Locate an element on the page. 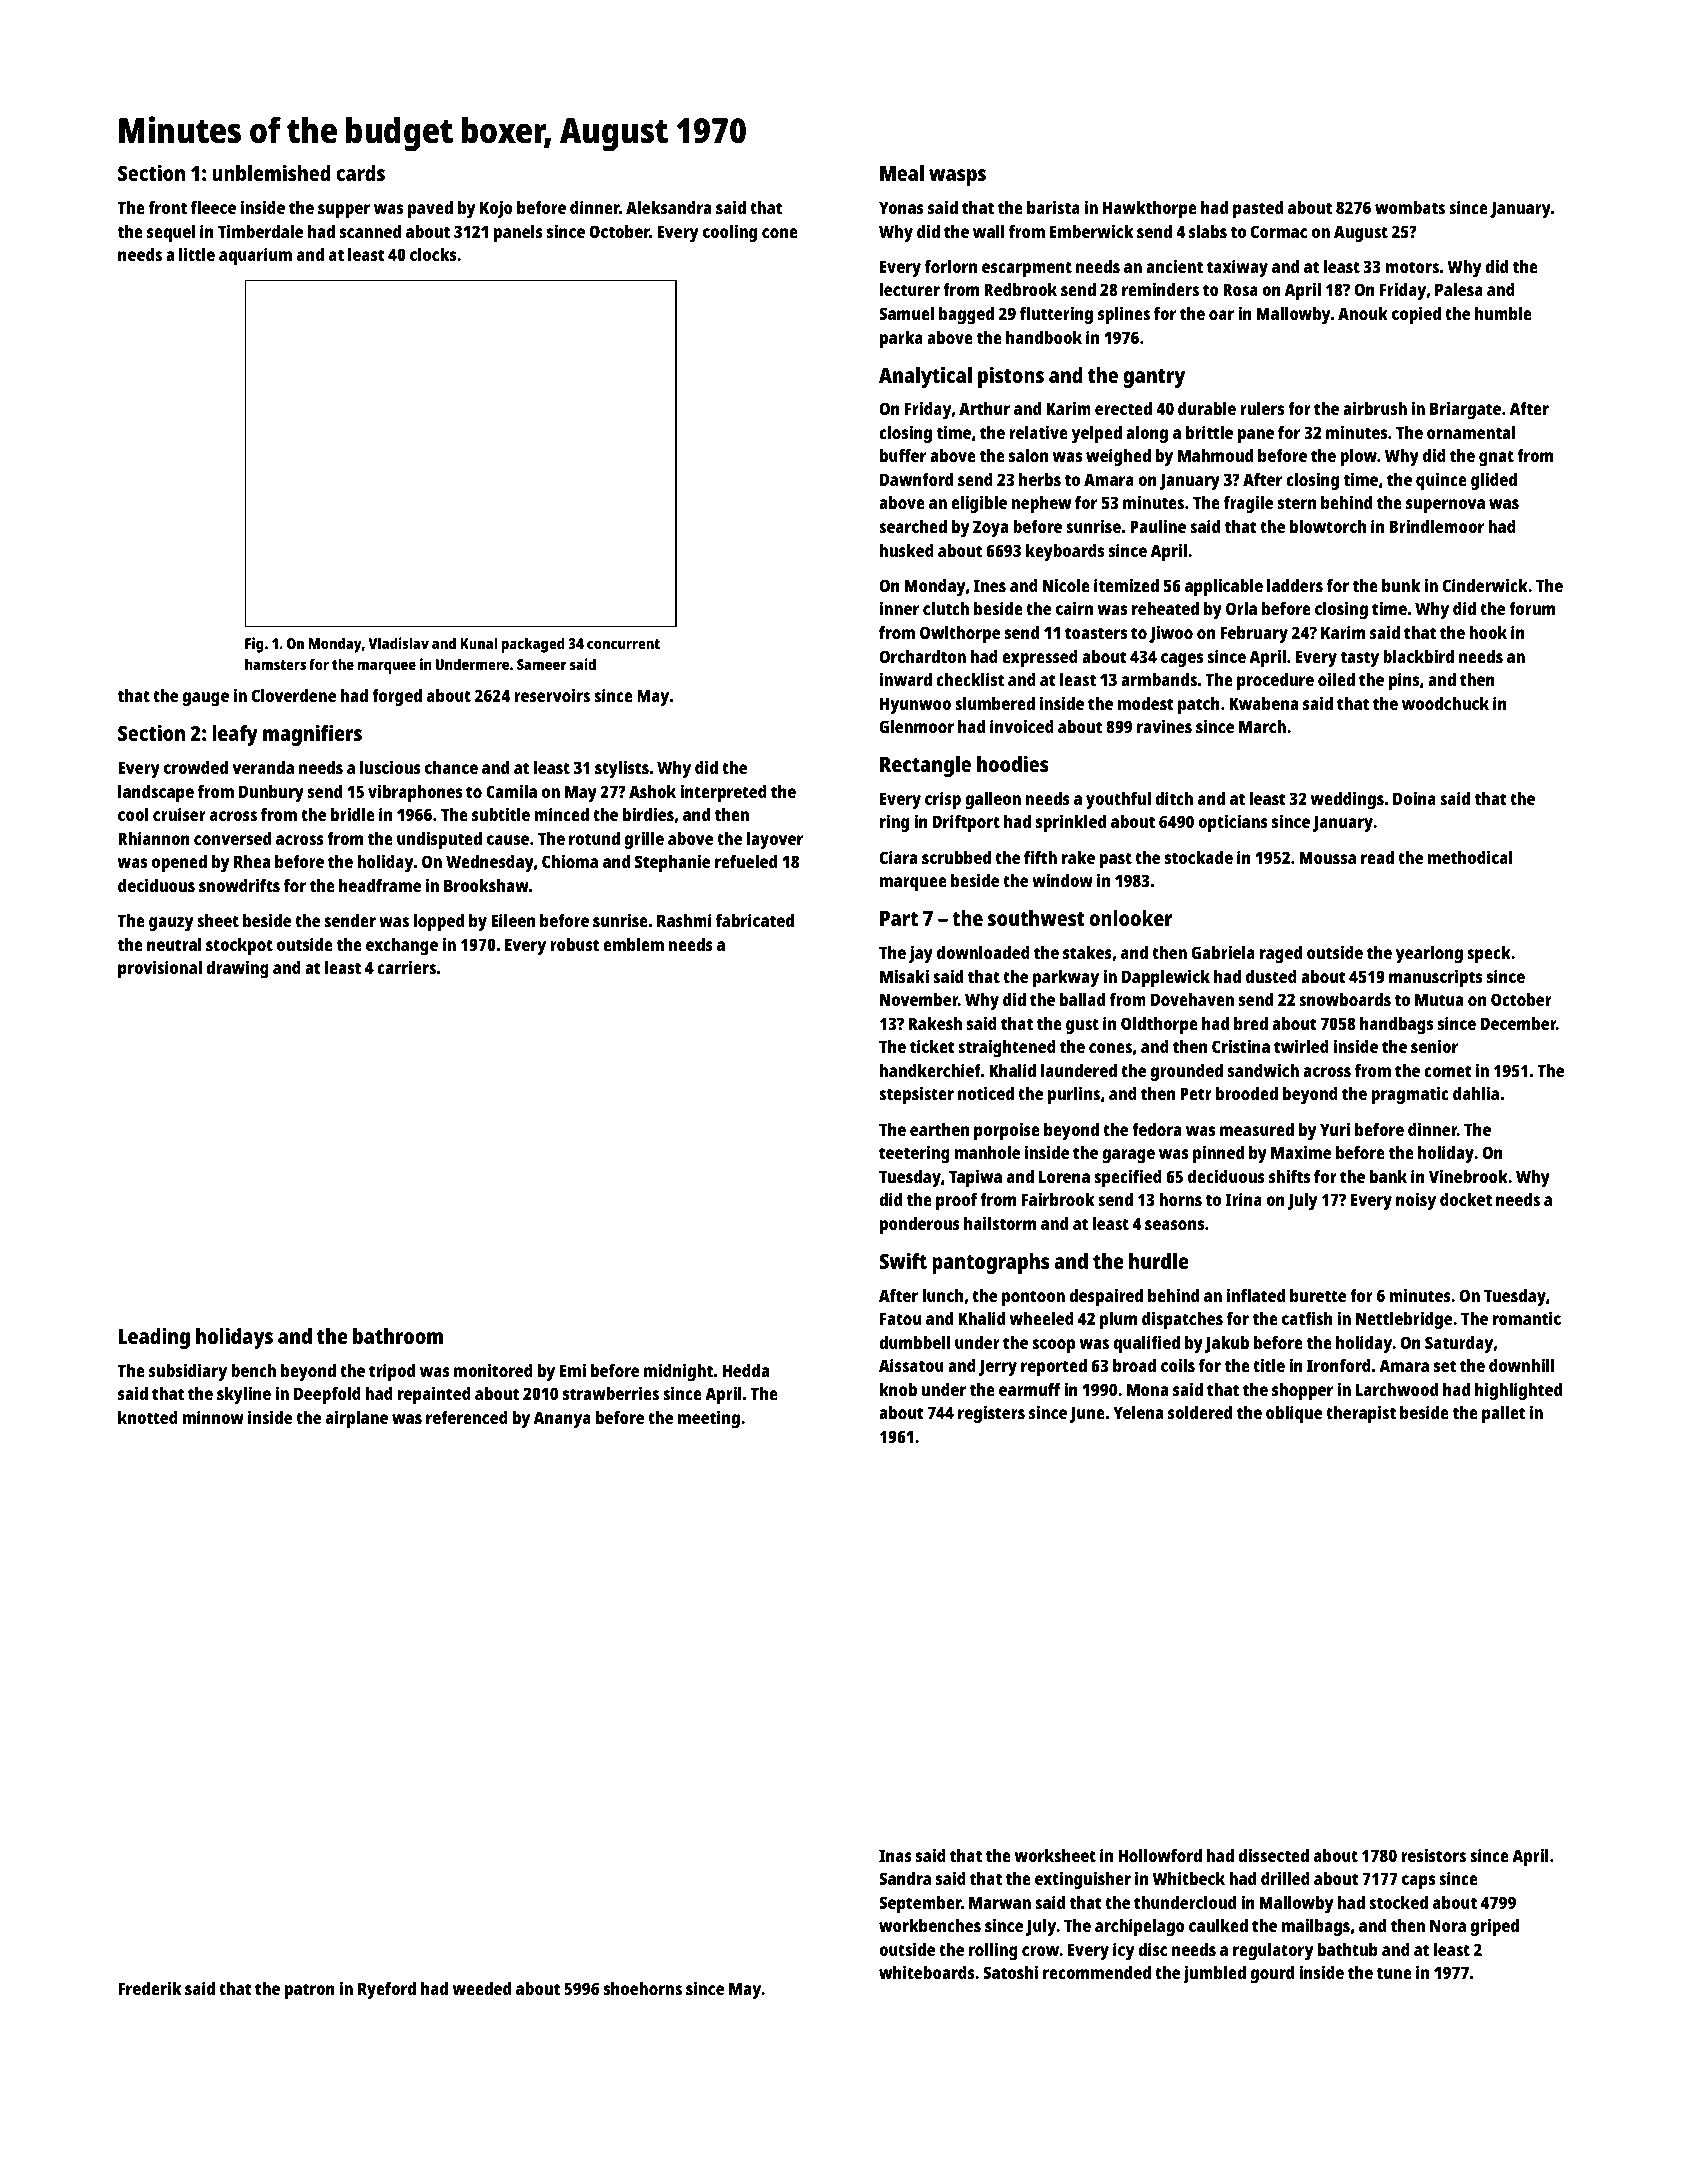  Maxime is located at coordinates (1301, 1152).
